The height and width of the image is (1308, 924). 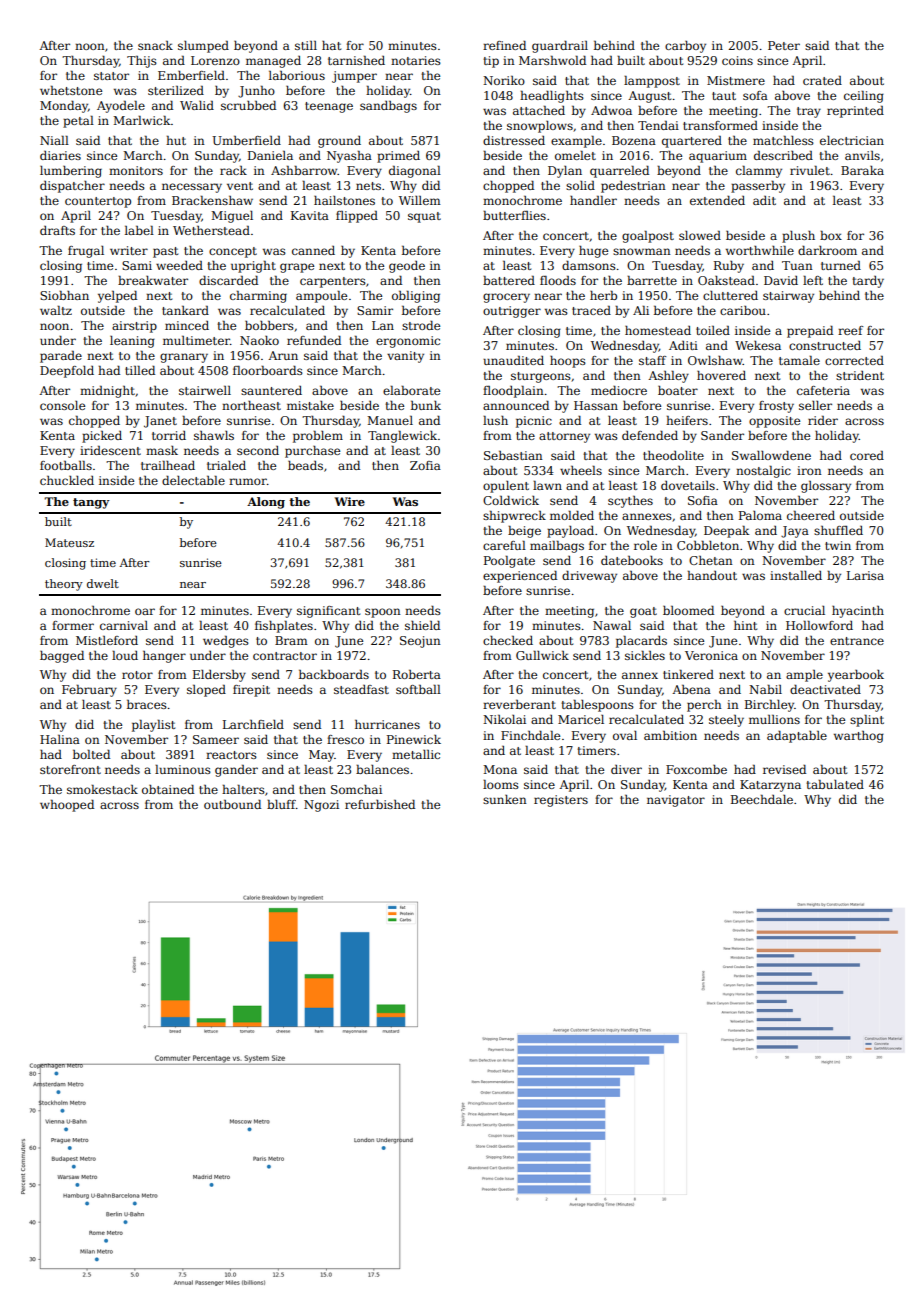 I want to click on cored, so click(x=867, y=455).
